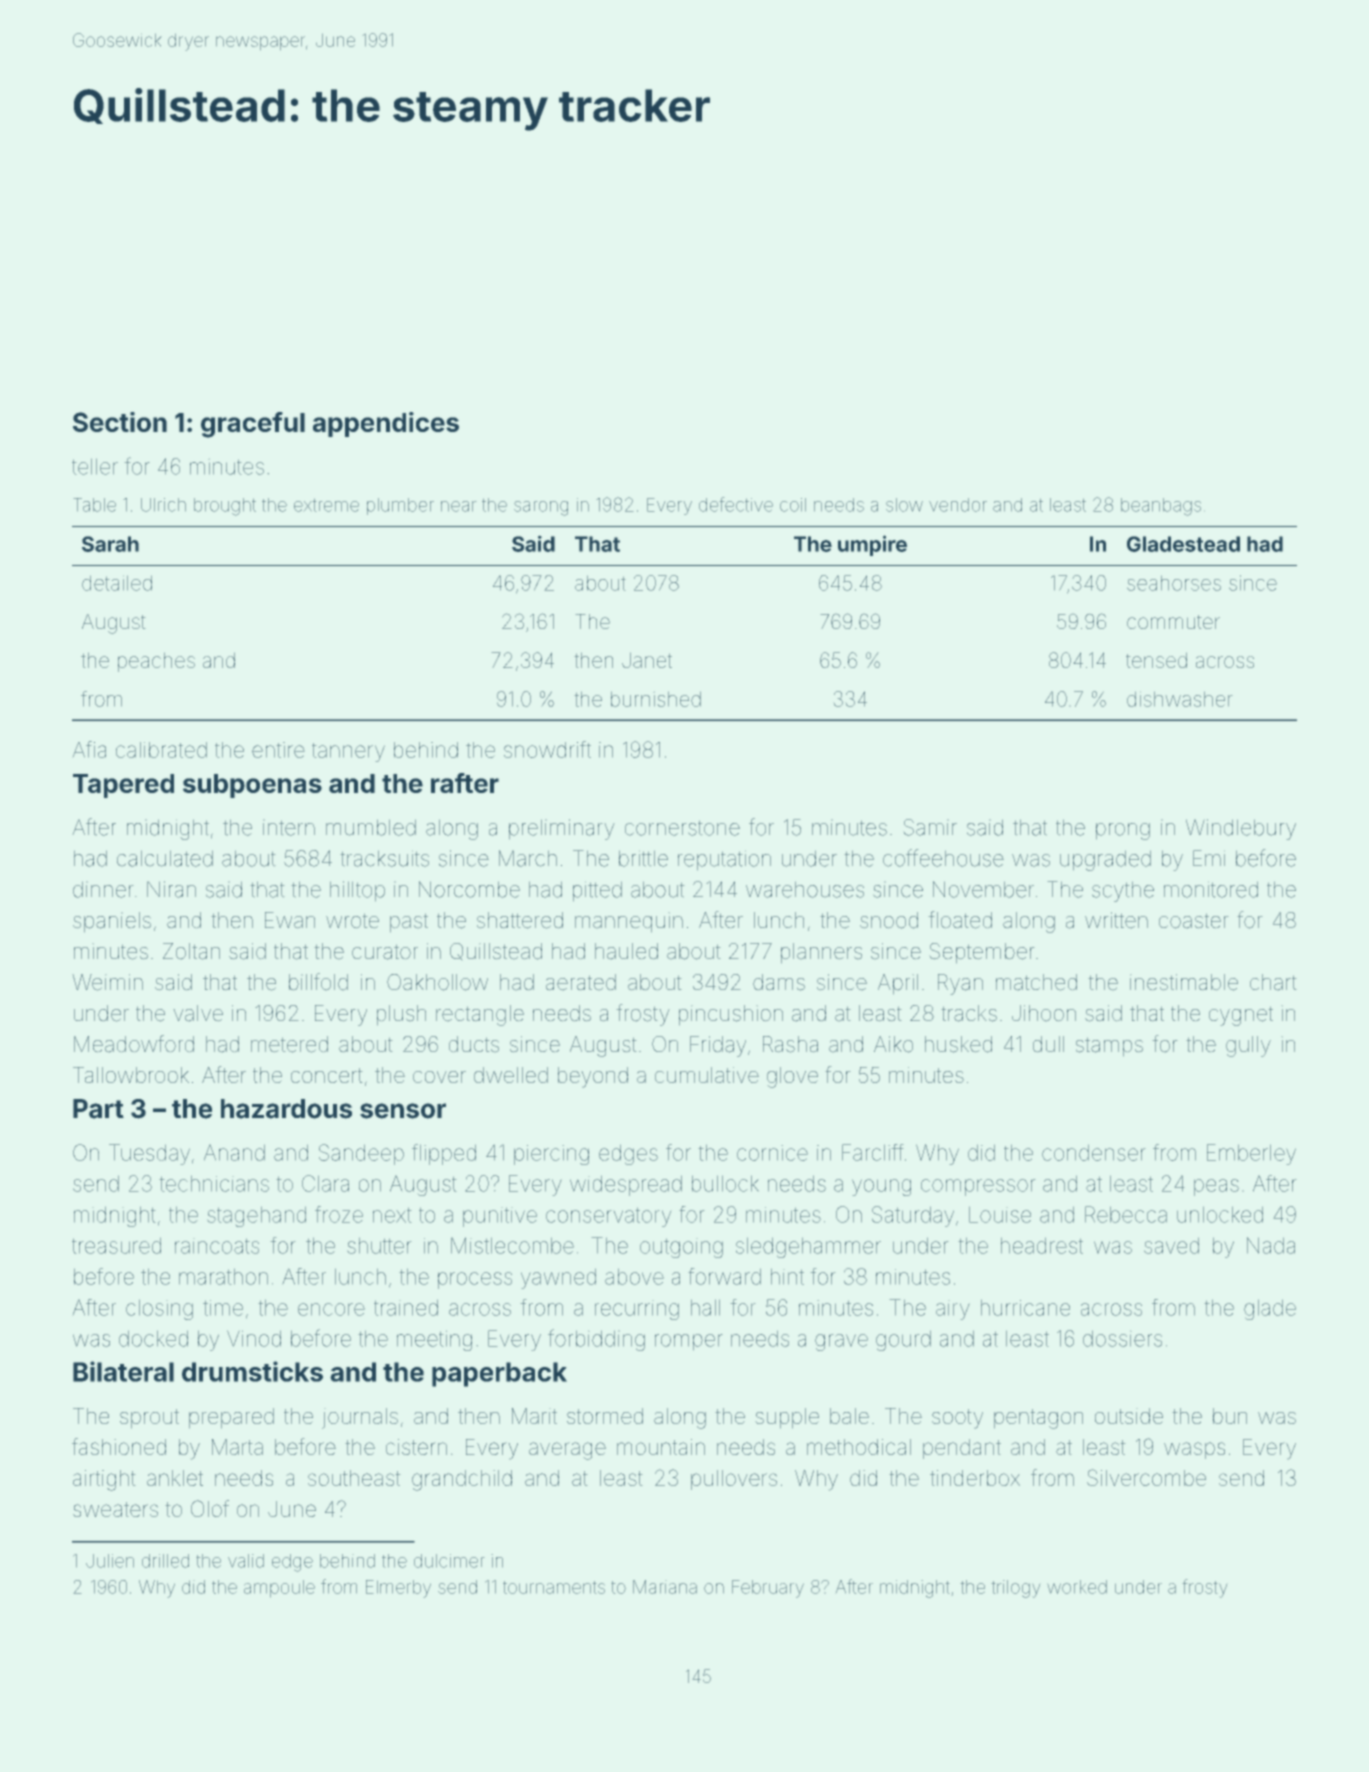  What do you see at coordinates (234, 1152) in the page?
I see `Anand` at bounding box center [234, 1152].
